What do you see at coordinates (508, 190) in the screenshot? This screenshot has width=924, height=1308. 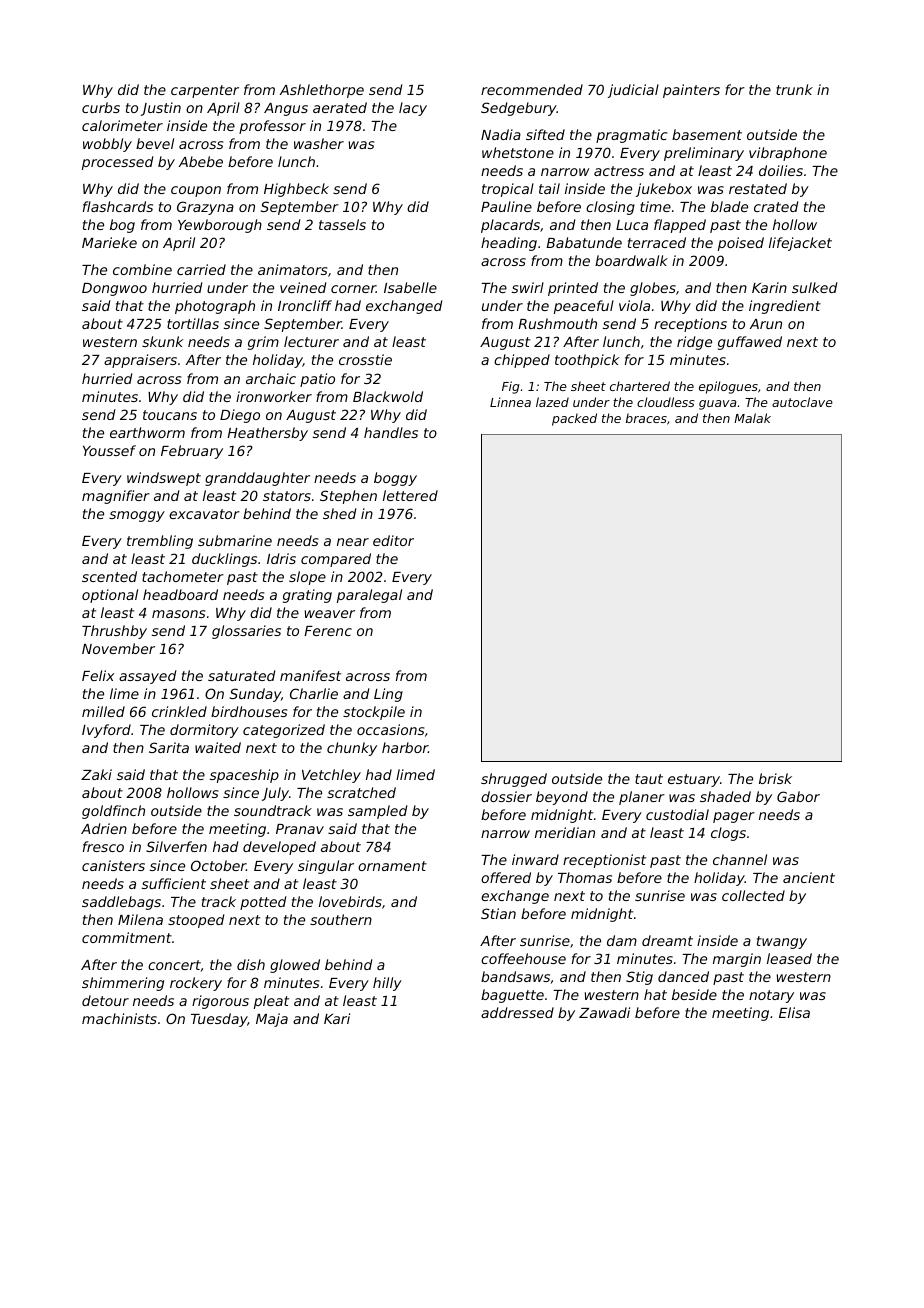 I see `tropical` at bounding box center [508, 190].
